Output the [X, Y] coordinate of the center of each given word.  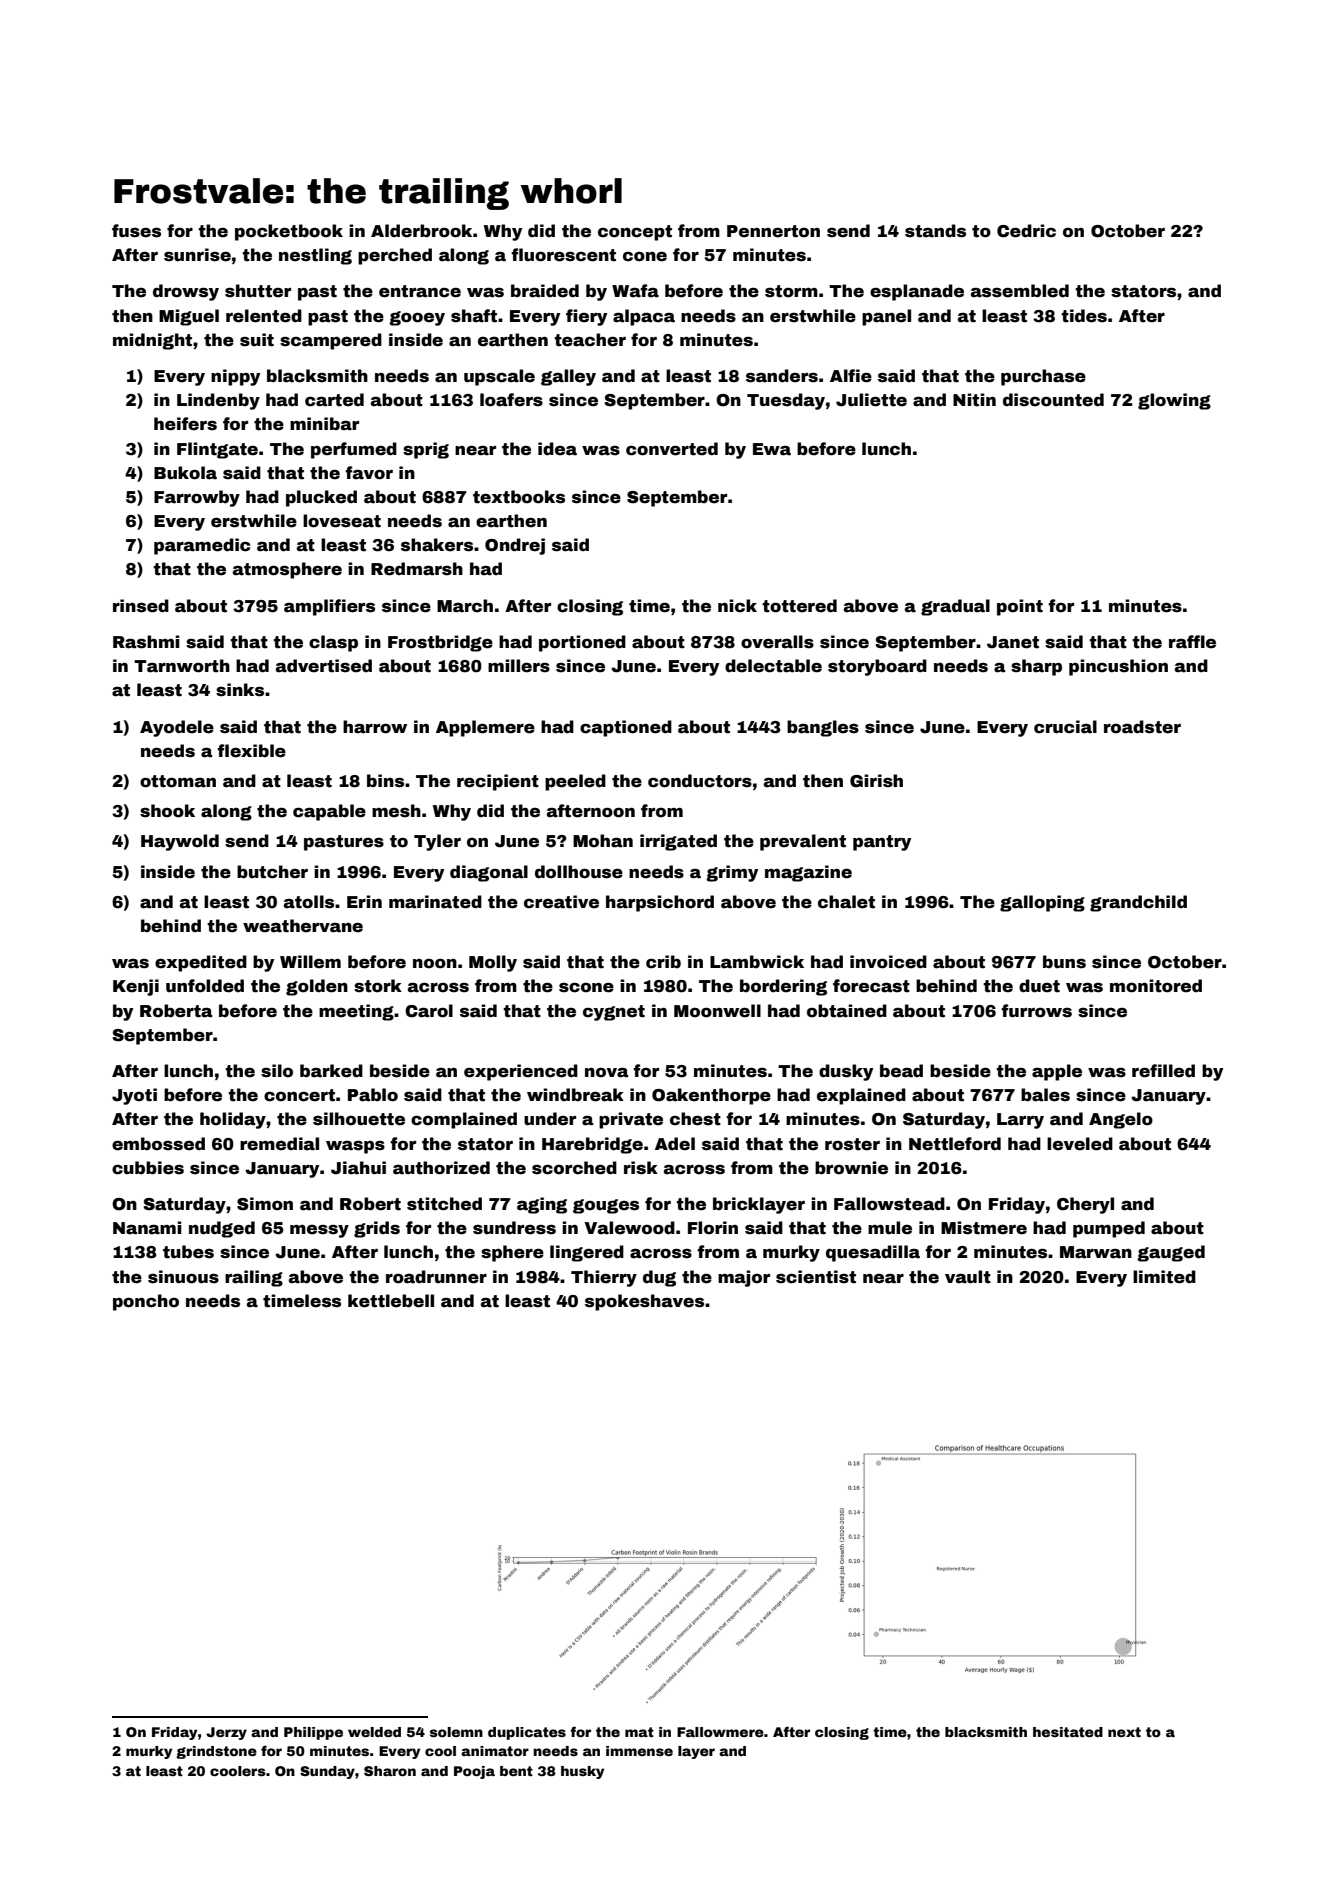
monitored [1156, 986]
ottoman [178, 781]
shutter [258, 291]
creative [561, 902]
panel [886, 317]
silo [277, 1071]
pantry [882, 843]
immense [639, 1751]
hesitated [1068, 1732]
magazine [808, 873]
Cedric [1026, 231]
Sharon [390, 1771]
